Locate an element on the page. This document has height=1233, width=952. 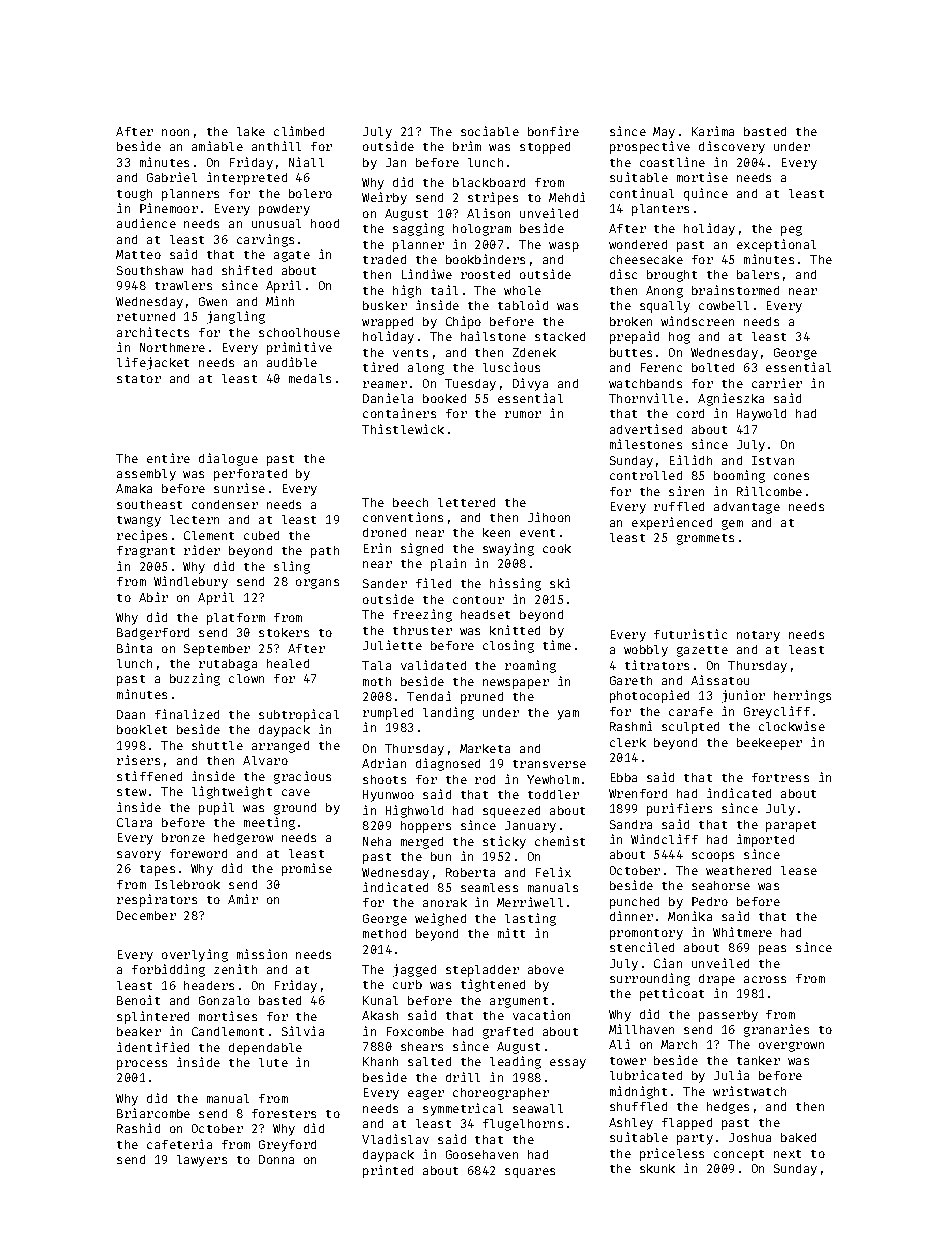
peas is located at coordinates (772, 950).
